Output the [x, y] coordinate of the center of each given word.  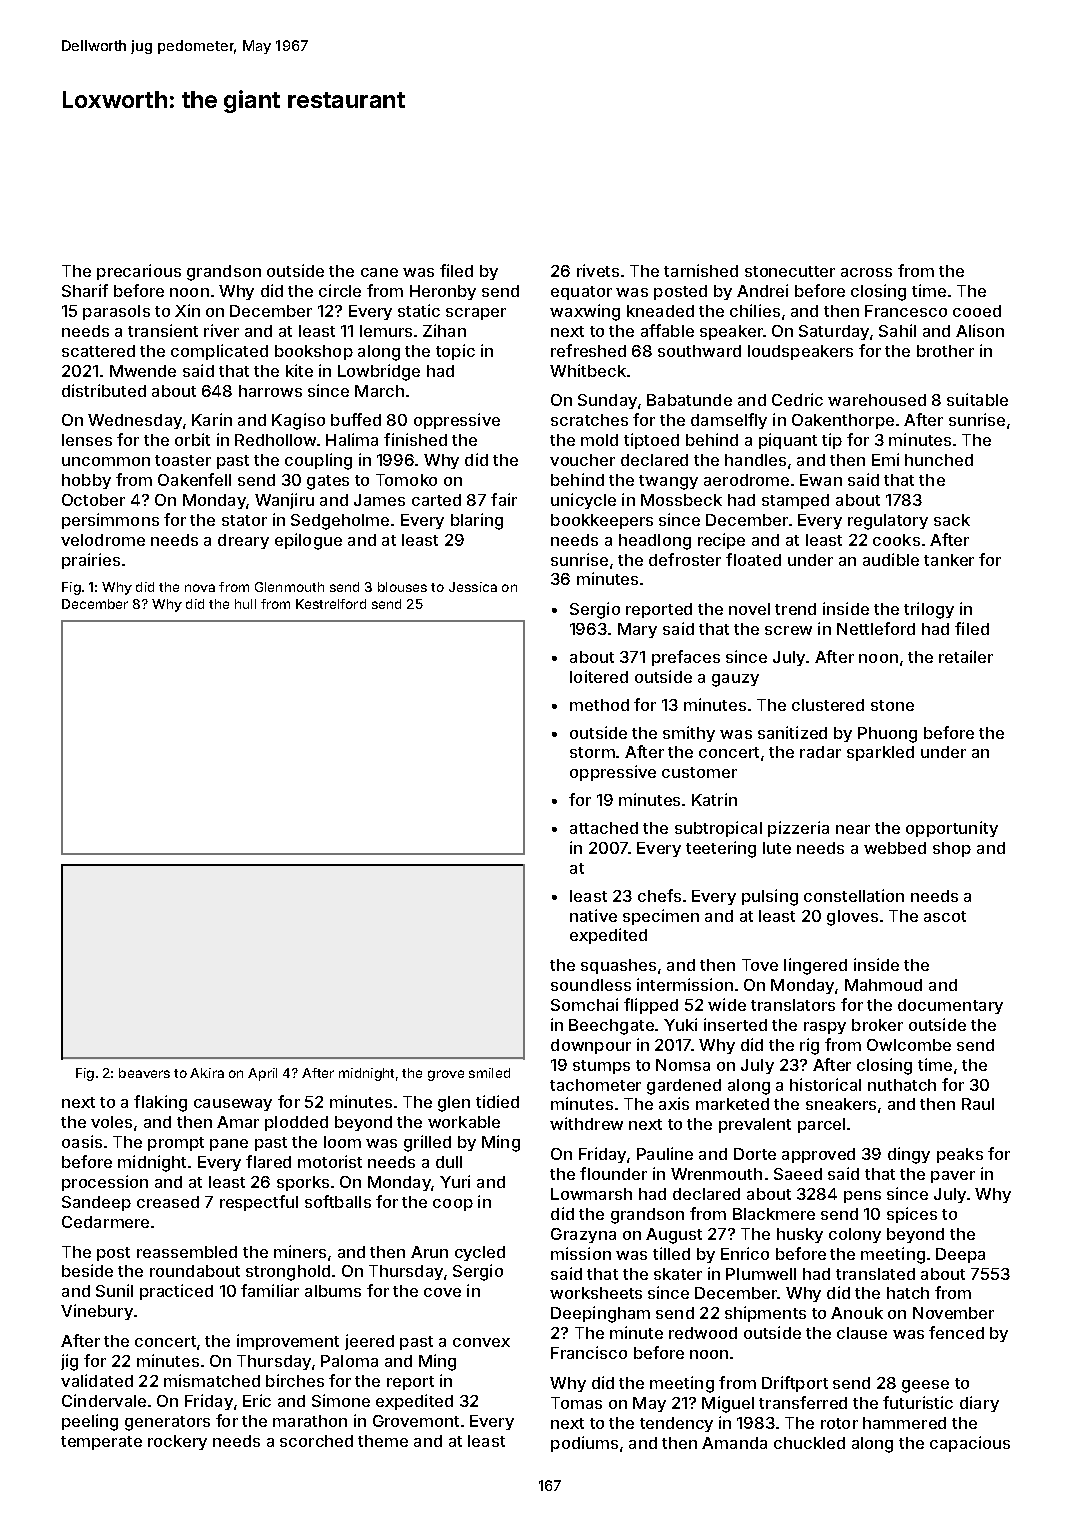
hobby [86, 481]
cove [442, 1292]
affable [667, 330]
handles [755, 460]
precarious [139, 272]
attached [604, 828]
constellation [854, 895]
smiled [489, 1073]
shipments [765, 1314]
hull [245, 604]
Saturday [834, 332]
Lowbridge [379, 372]
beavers [144, 1073]
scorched [316, 1441]
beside [87, 1270]
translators [793, 1005]
